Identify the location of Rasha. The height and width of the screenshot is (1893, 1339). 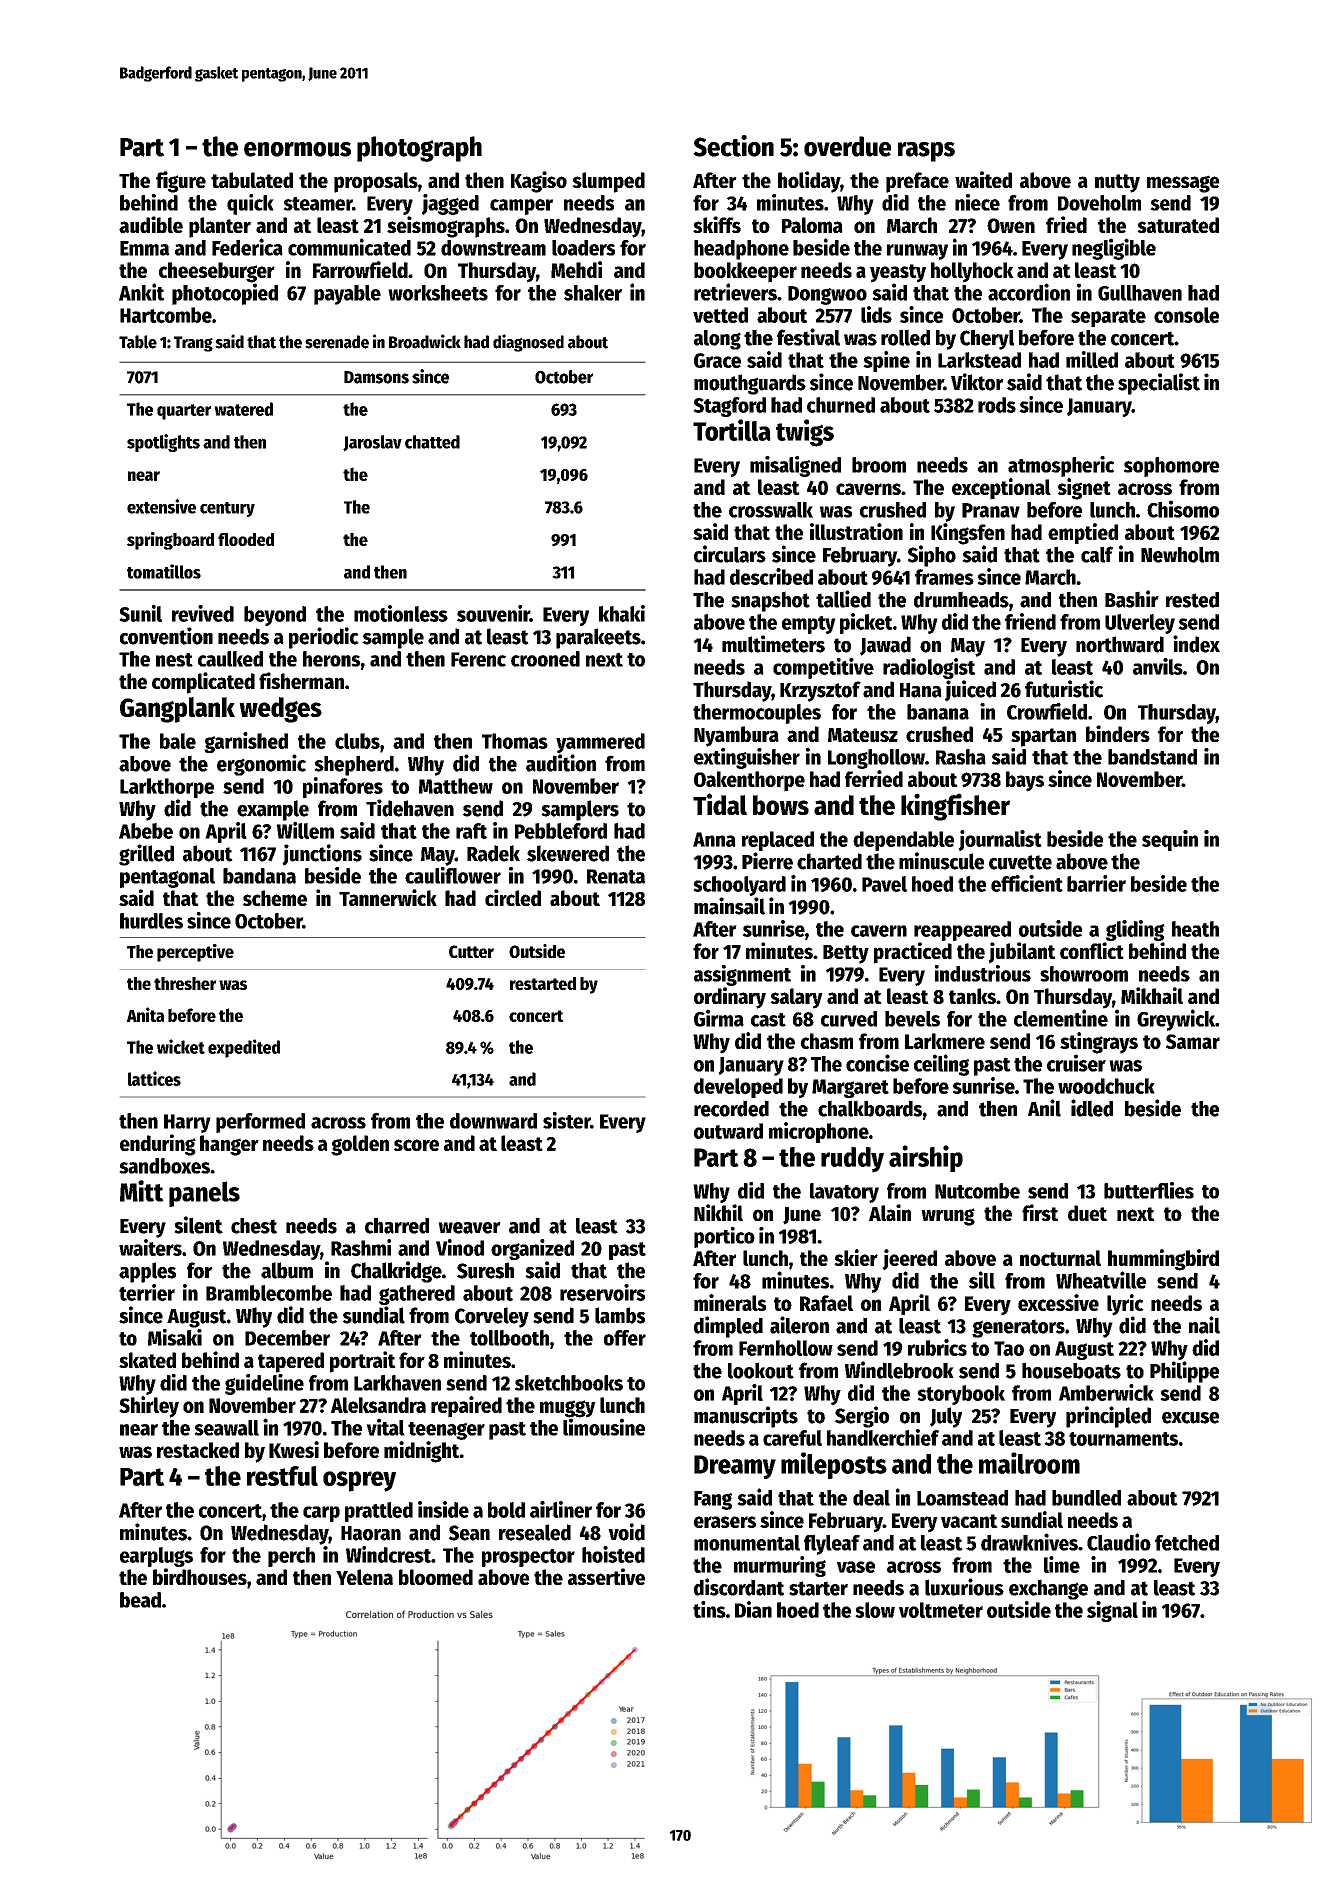
(961, 757).
